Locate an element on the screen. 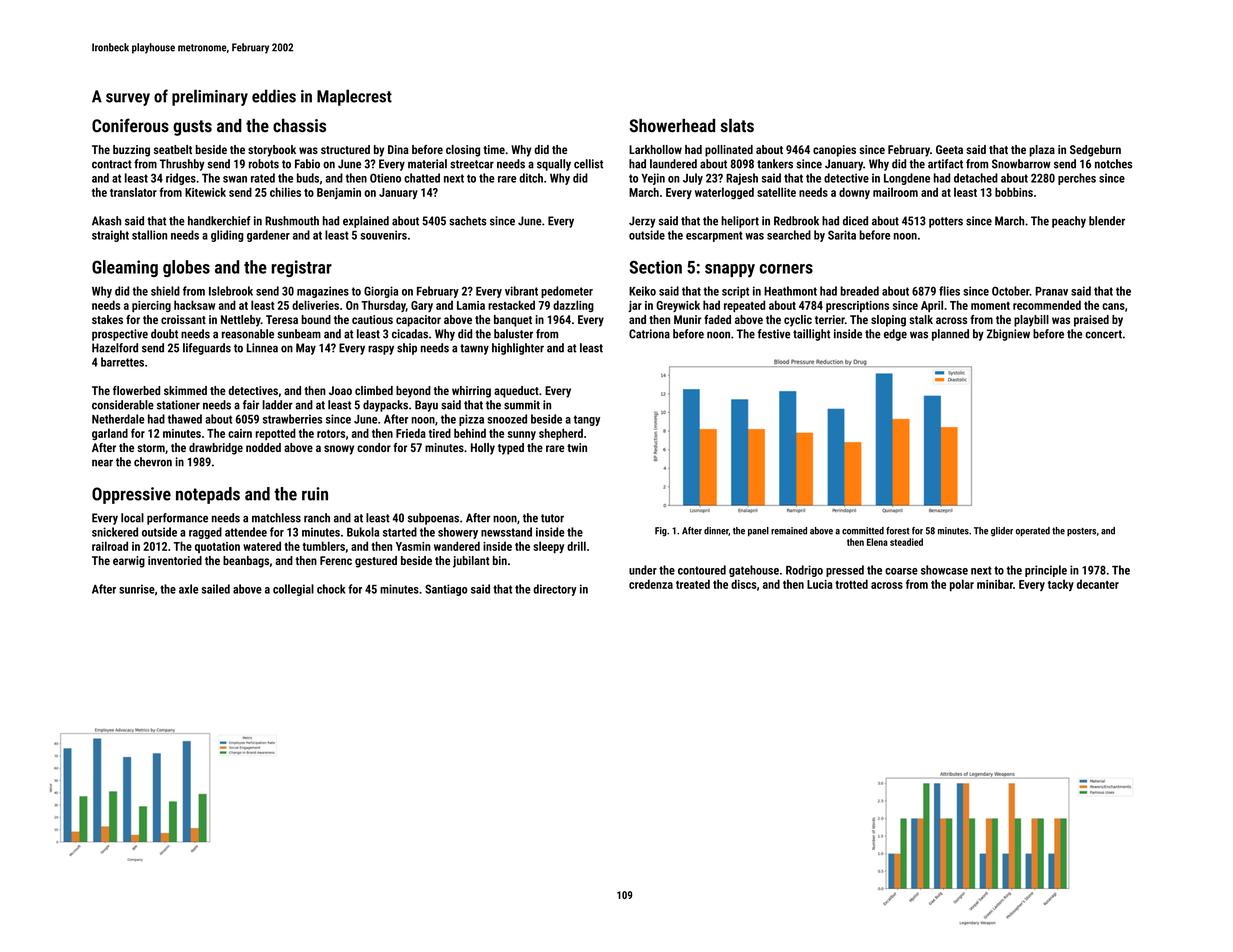 Image resolution: width=1233 pixels, height=952 pixels. bobbins is located at coordinates (1014, 192).
